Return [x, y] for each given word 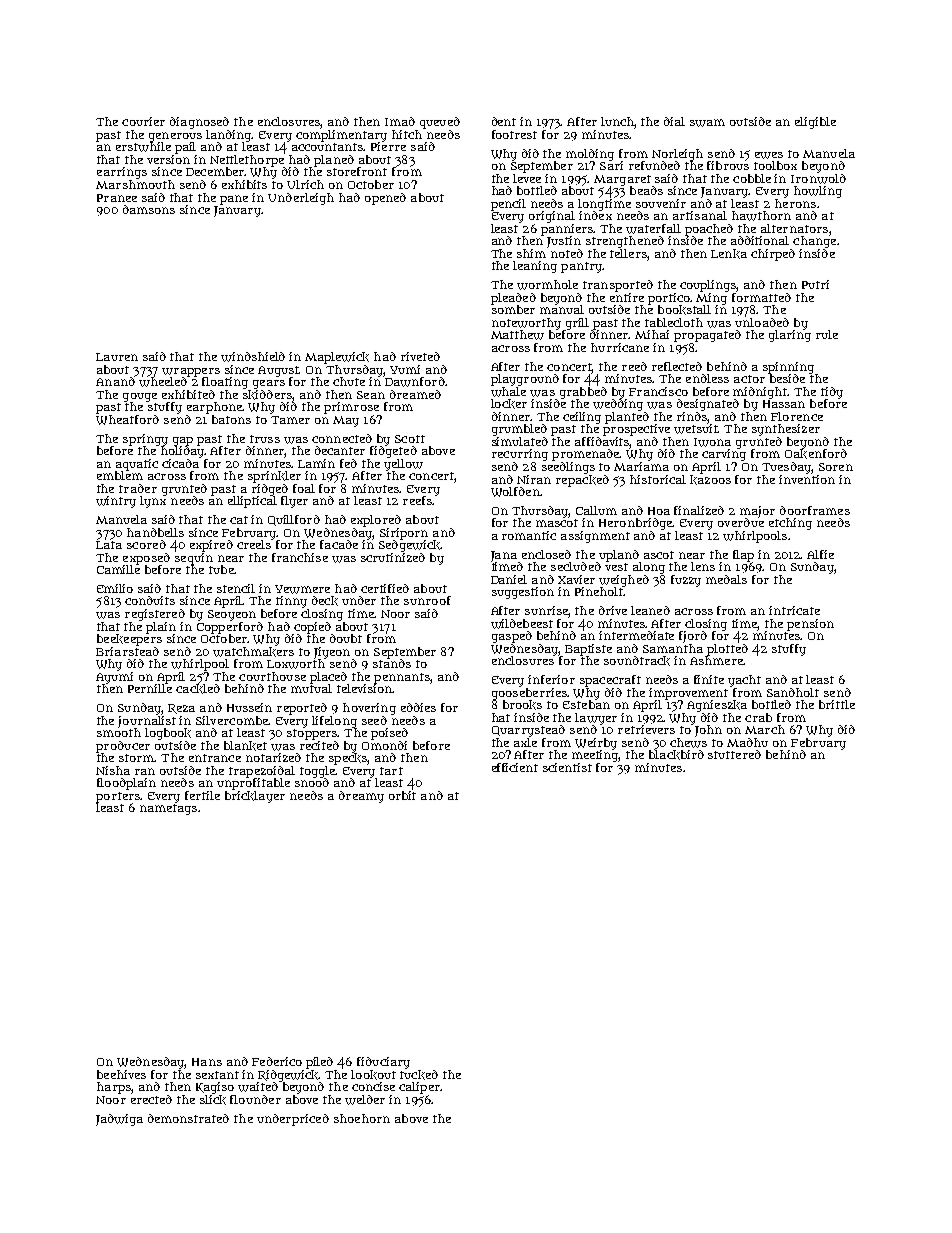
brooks [522, 705]
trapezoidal [262, 772]
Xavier [576, 579]
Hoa [659, 511]
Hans [207, 1062]
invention [807, 479]
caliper [419, 1088]
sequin [194, 559]
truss [265, 439]
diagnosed [199, 123]
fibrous [728, 165]
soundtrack [637, 661]
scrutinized [393, 557]
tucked [419, 1075]
